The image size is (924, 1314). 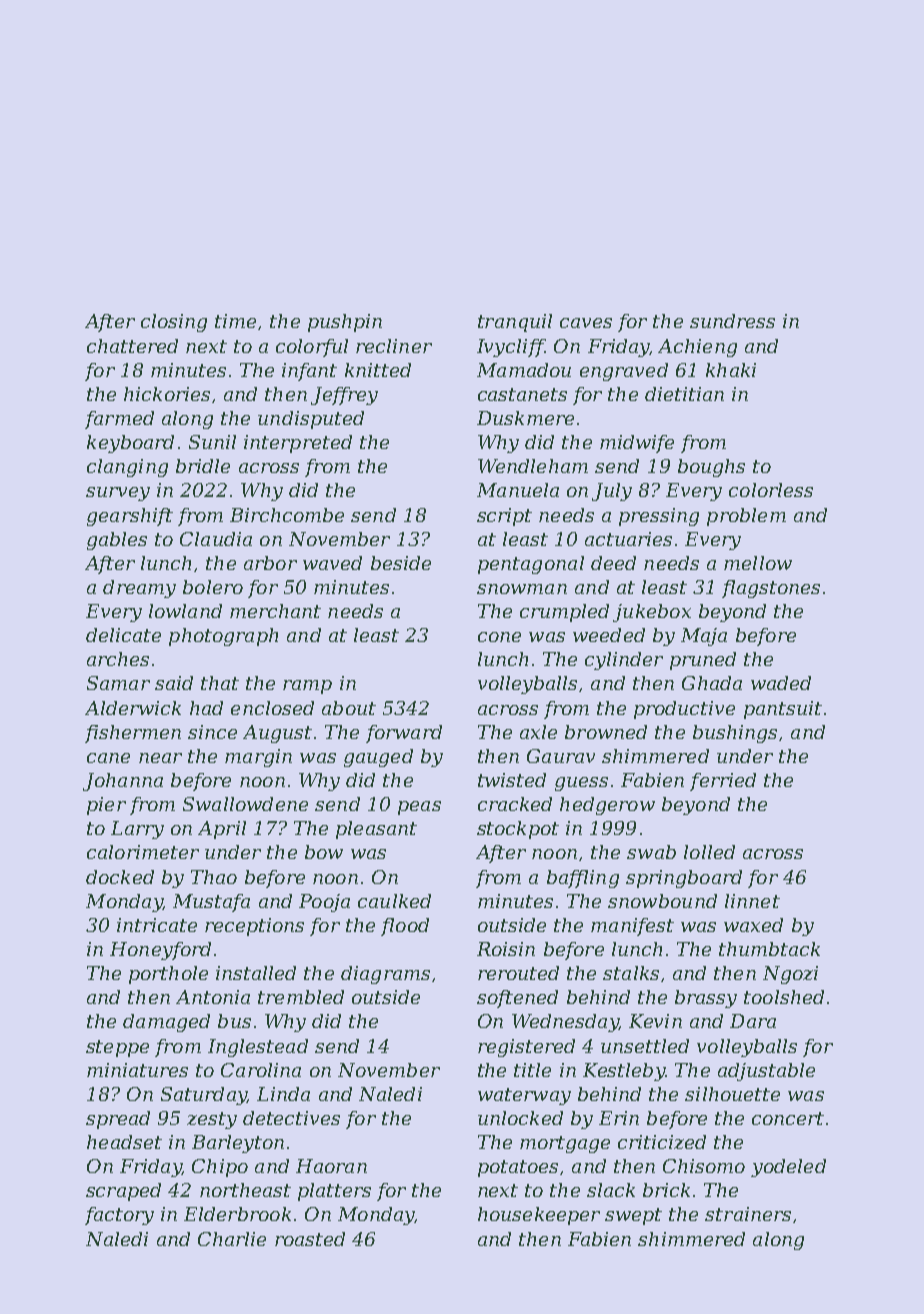 What do you see at coordinates (223, 637) in the screenshot?
I see `photograph` at bounding box center [223, 637].
